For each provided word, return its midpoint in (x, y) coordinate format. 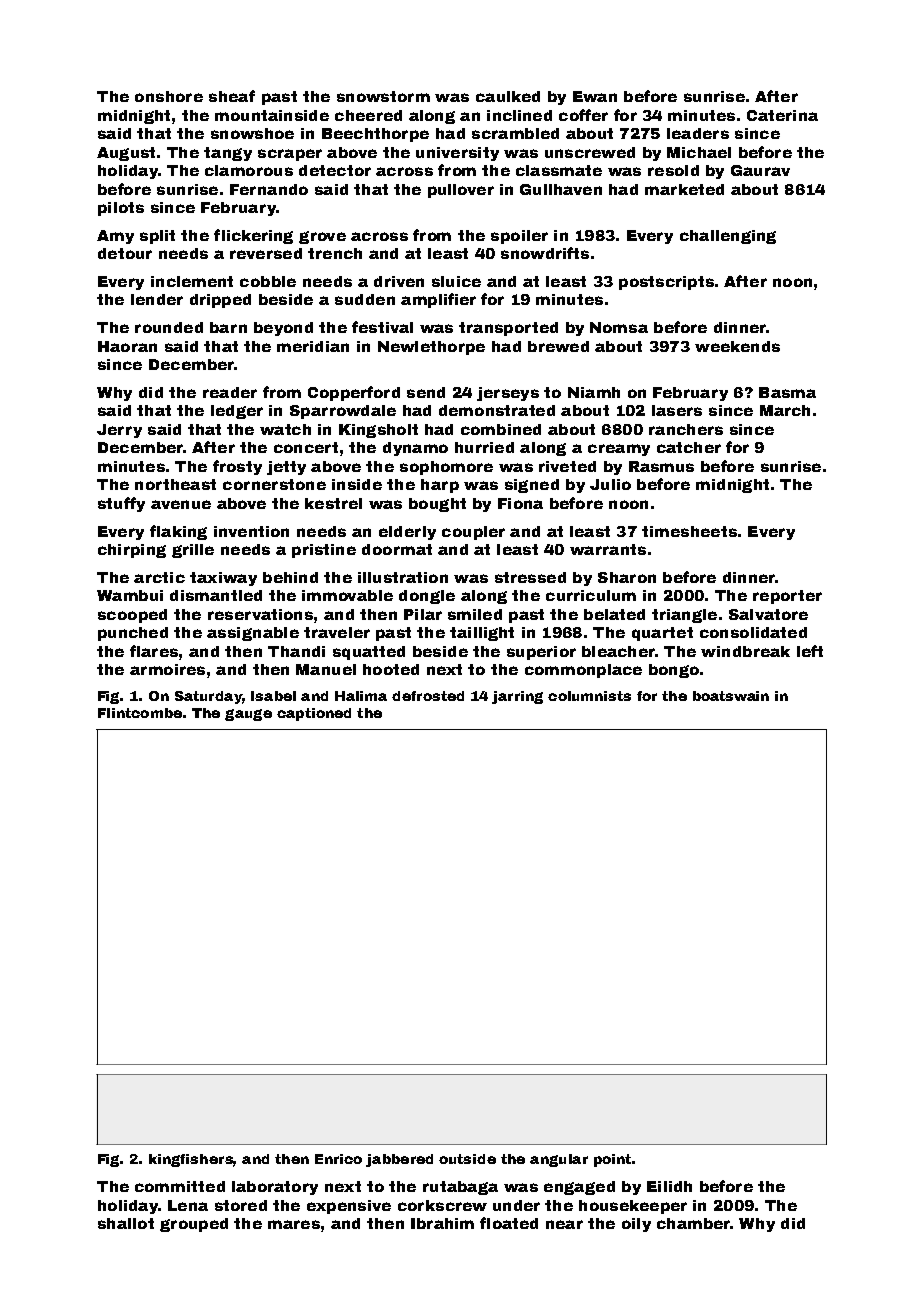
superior (541, 653)
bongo (674, 671)
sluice (456, 281)
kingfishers (191, 1160)
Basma (787, 392)
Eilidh (669, 1186)
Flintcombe (140, 713)
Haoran (127, 346)
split (157, 237)
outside (467, 1159)
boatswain (731, 696)
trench (335, 253)
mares (294, 1224)
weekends (737, 346)
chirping (132, 551)
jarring (517, 697)
